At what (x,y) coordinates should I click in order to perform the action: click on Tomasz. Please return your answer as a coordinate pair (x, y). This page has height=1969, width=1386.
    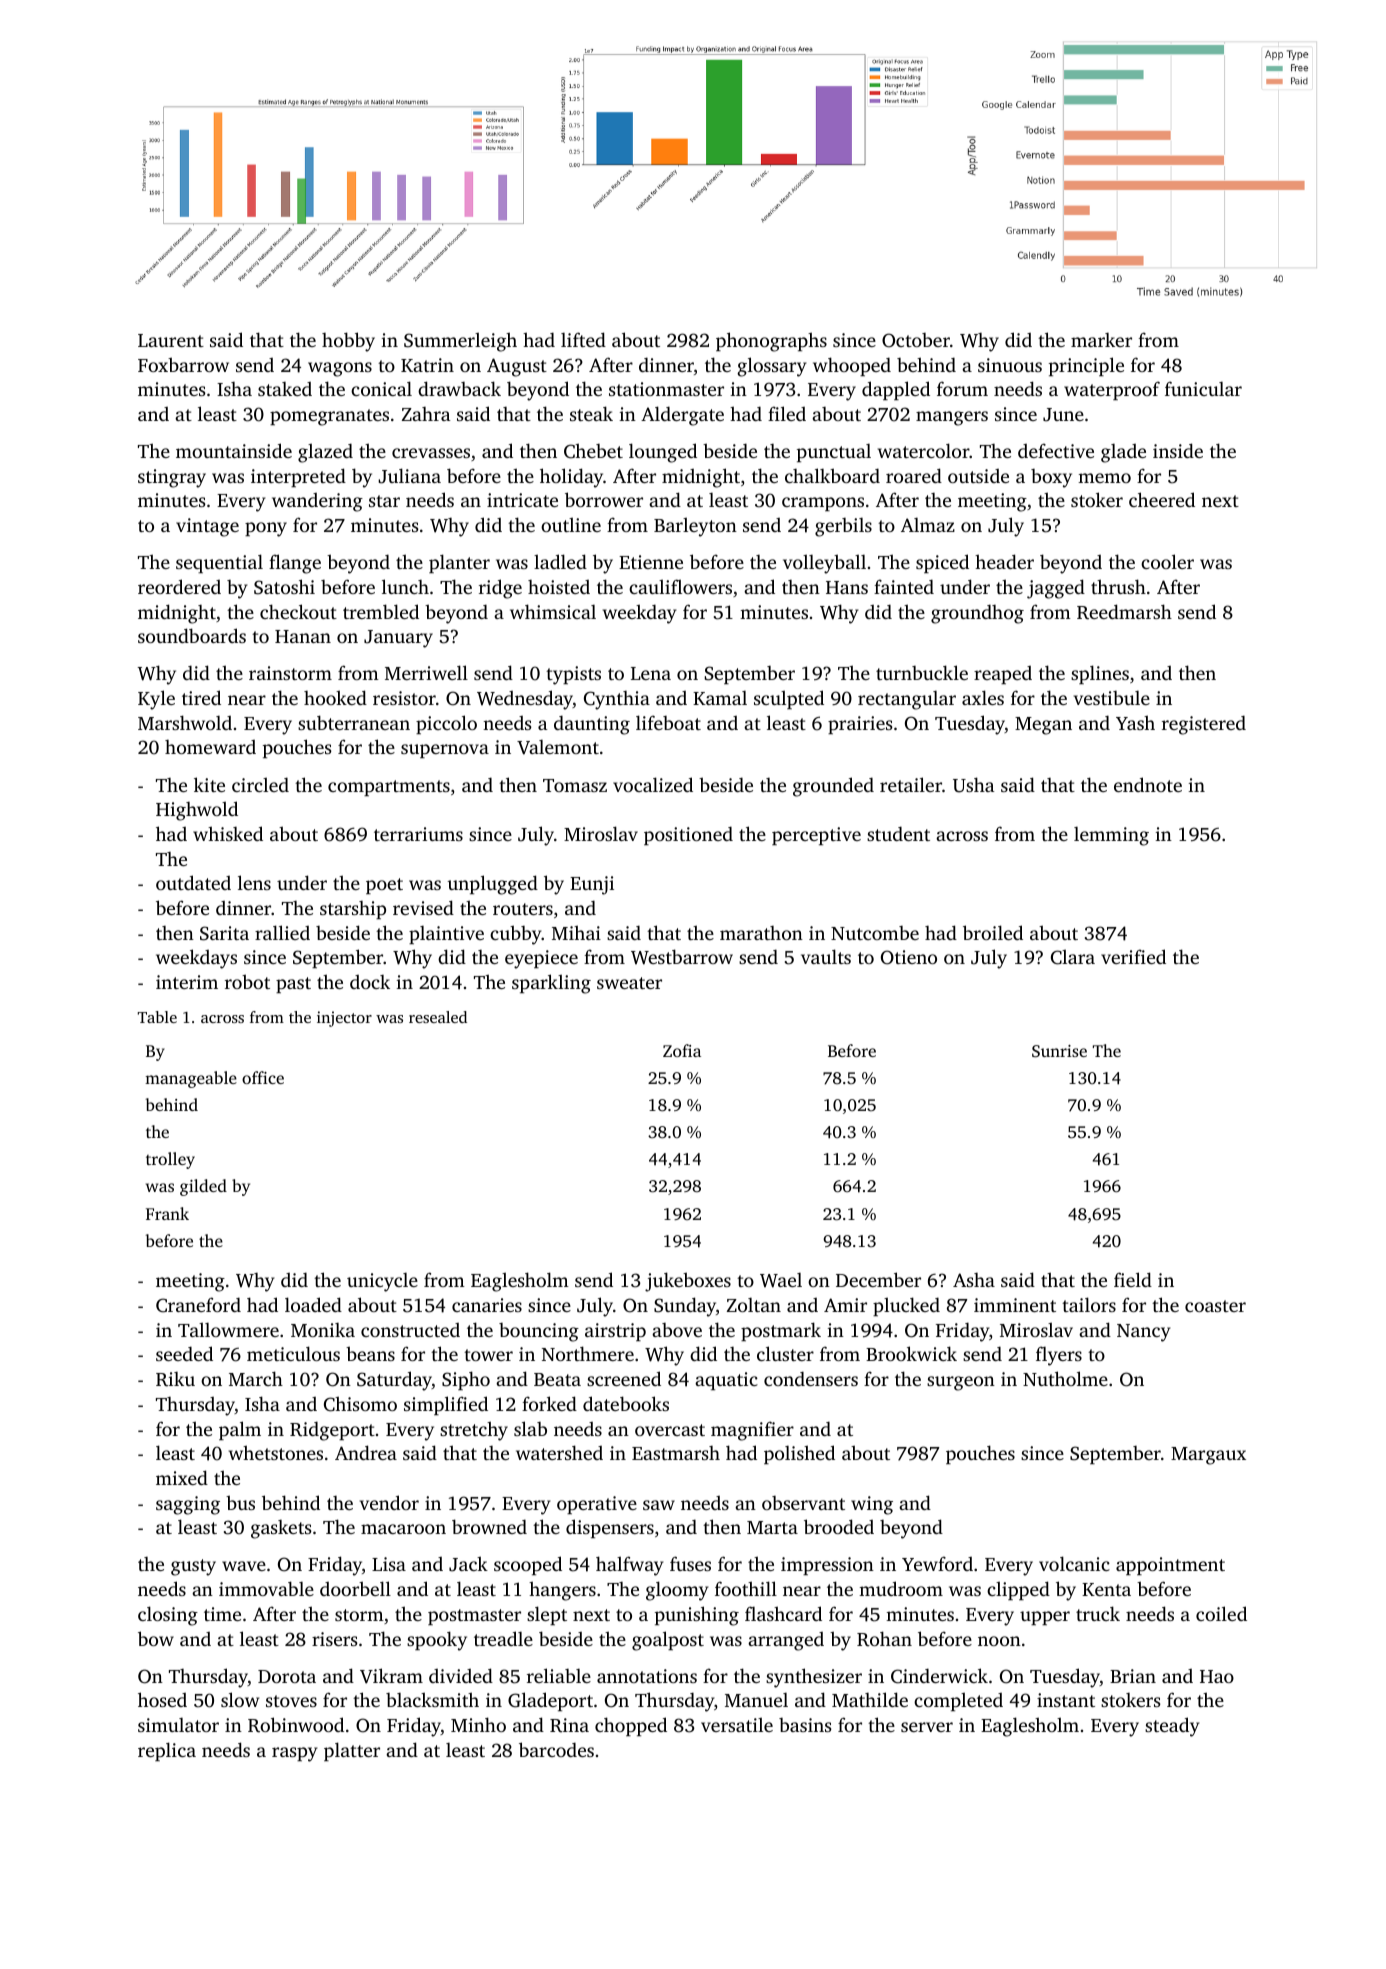
    Looking at the image, I should click on (575, 785).
